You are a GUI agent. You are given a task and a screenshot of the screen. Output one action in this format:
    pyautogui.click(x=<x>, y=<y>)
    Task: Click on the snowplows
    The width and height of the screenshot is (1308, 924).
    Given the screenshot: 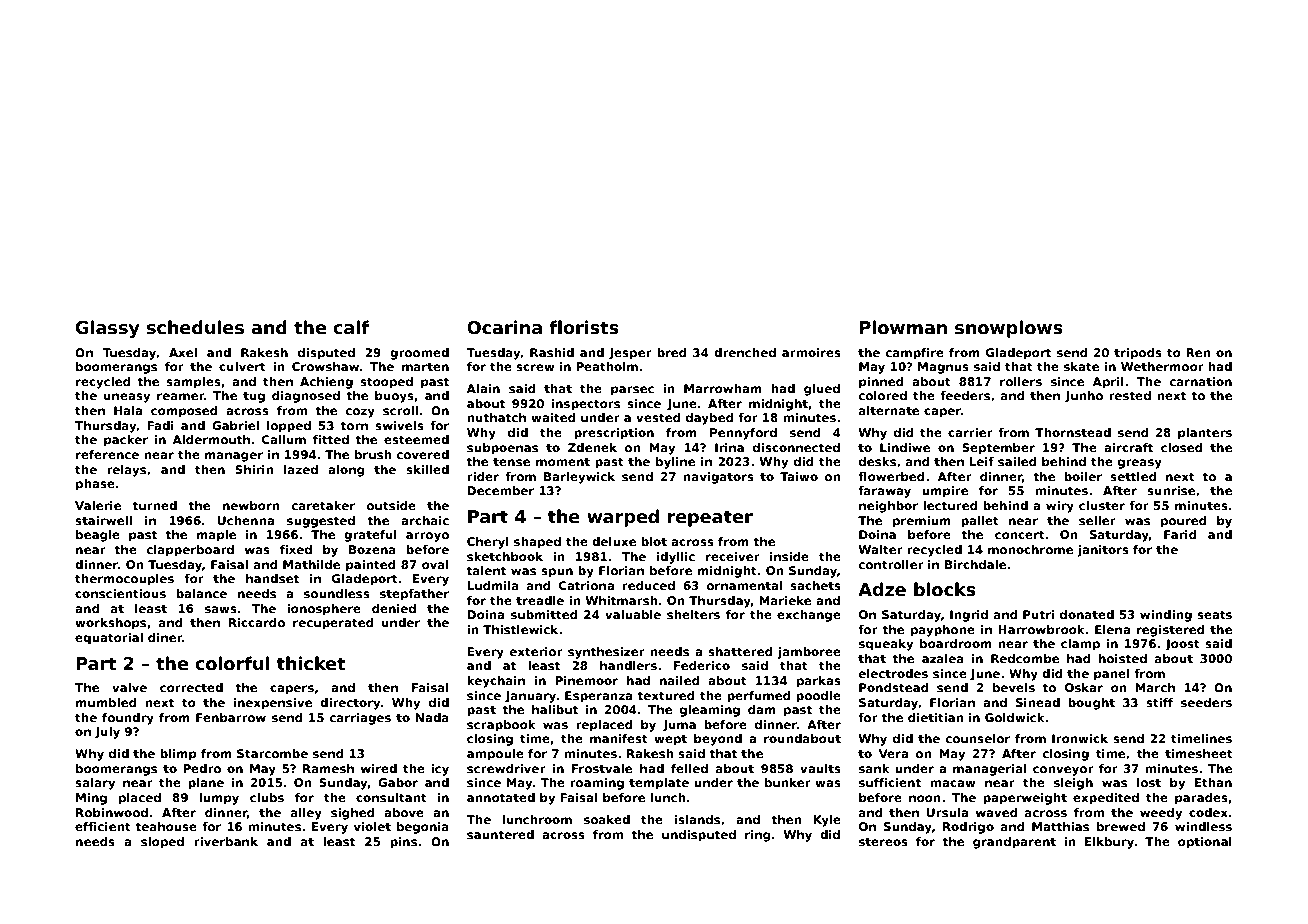 What is the action you would take?
    pyautogui.click(x=1009, y=329)
